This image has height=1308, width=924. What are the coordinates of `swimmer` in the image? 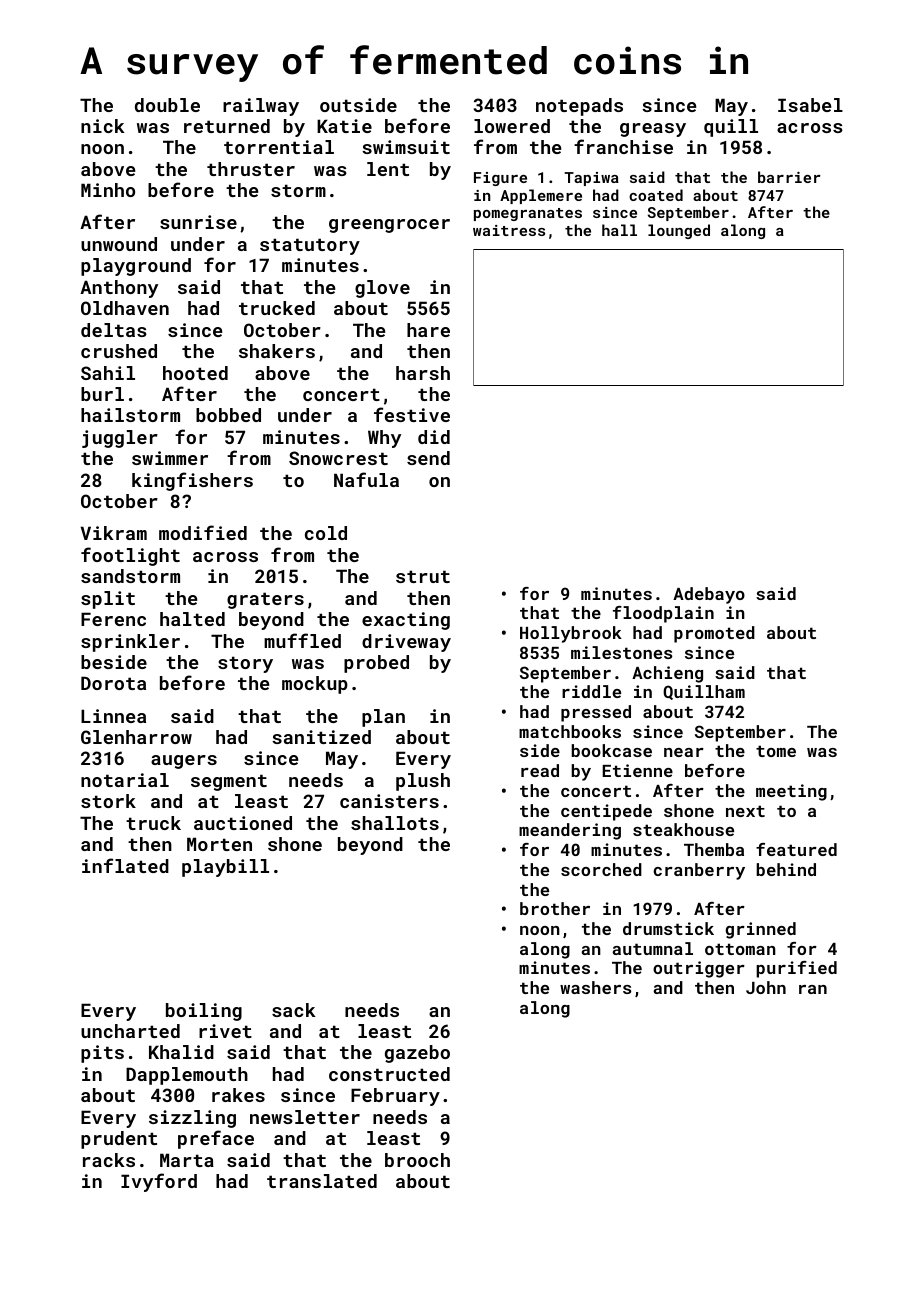 It's located at (170, 458).
